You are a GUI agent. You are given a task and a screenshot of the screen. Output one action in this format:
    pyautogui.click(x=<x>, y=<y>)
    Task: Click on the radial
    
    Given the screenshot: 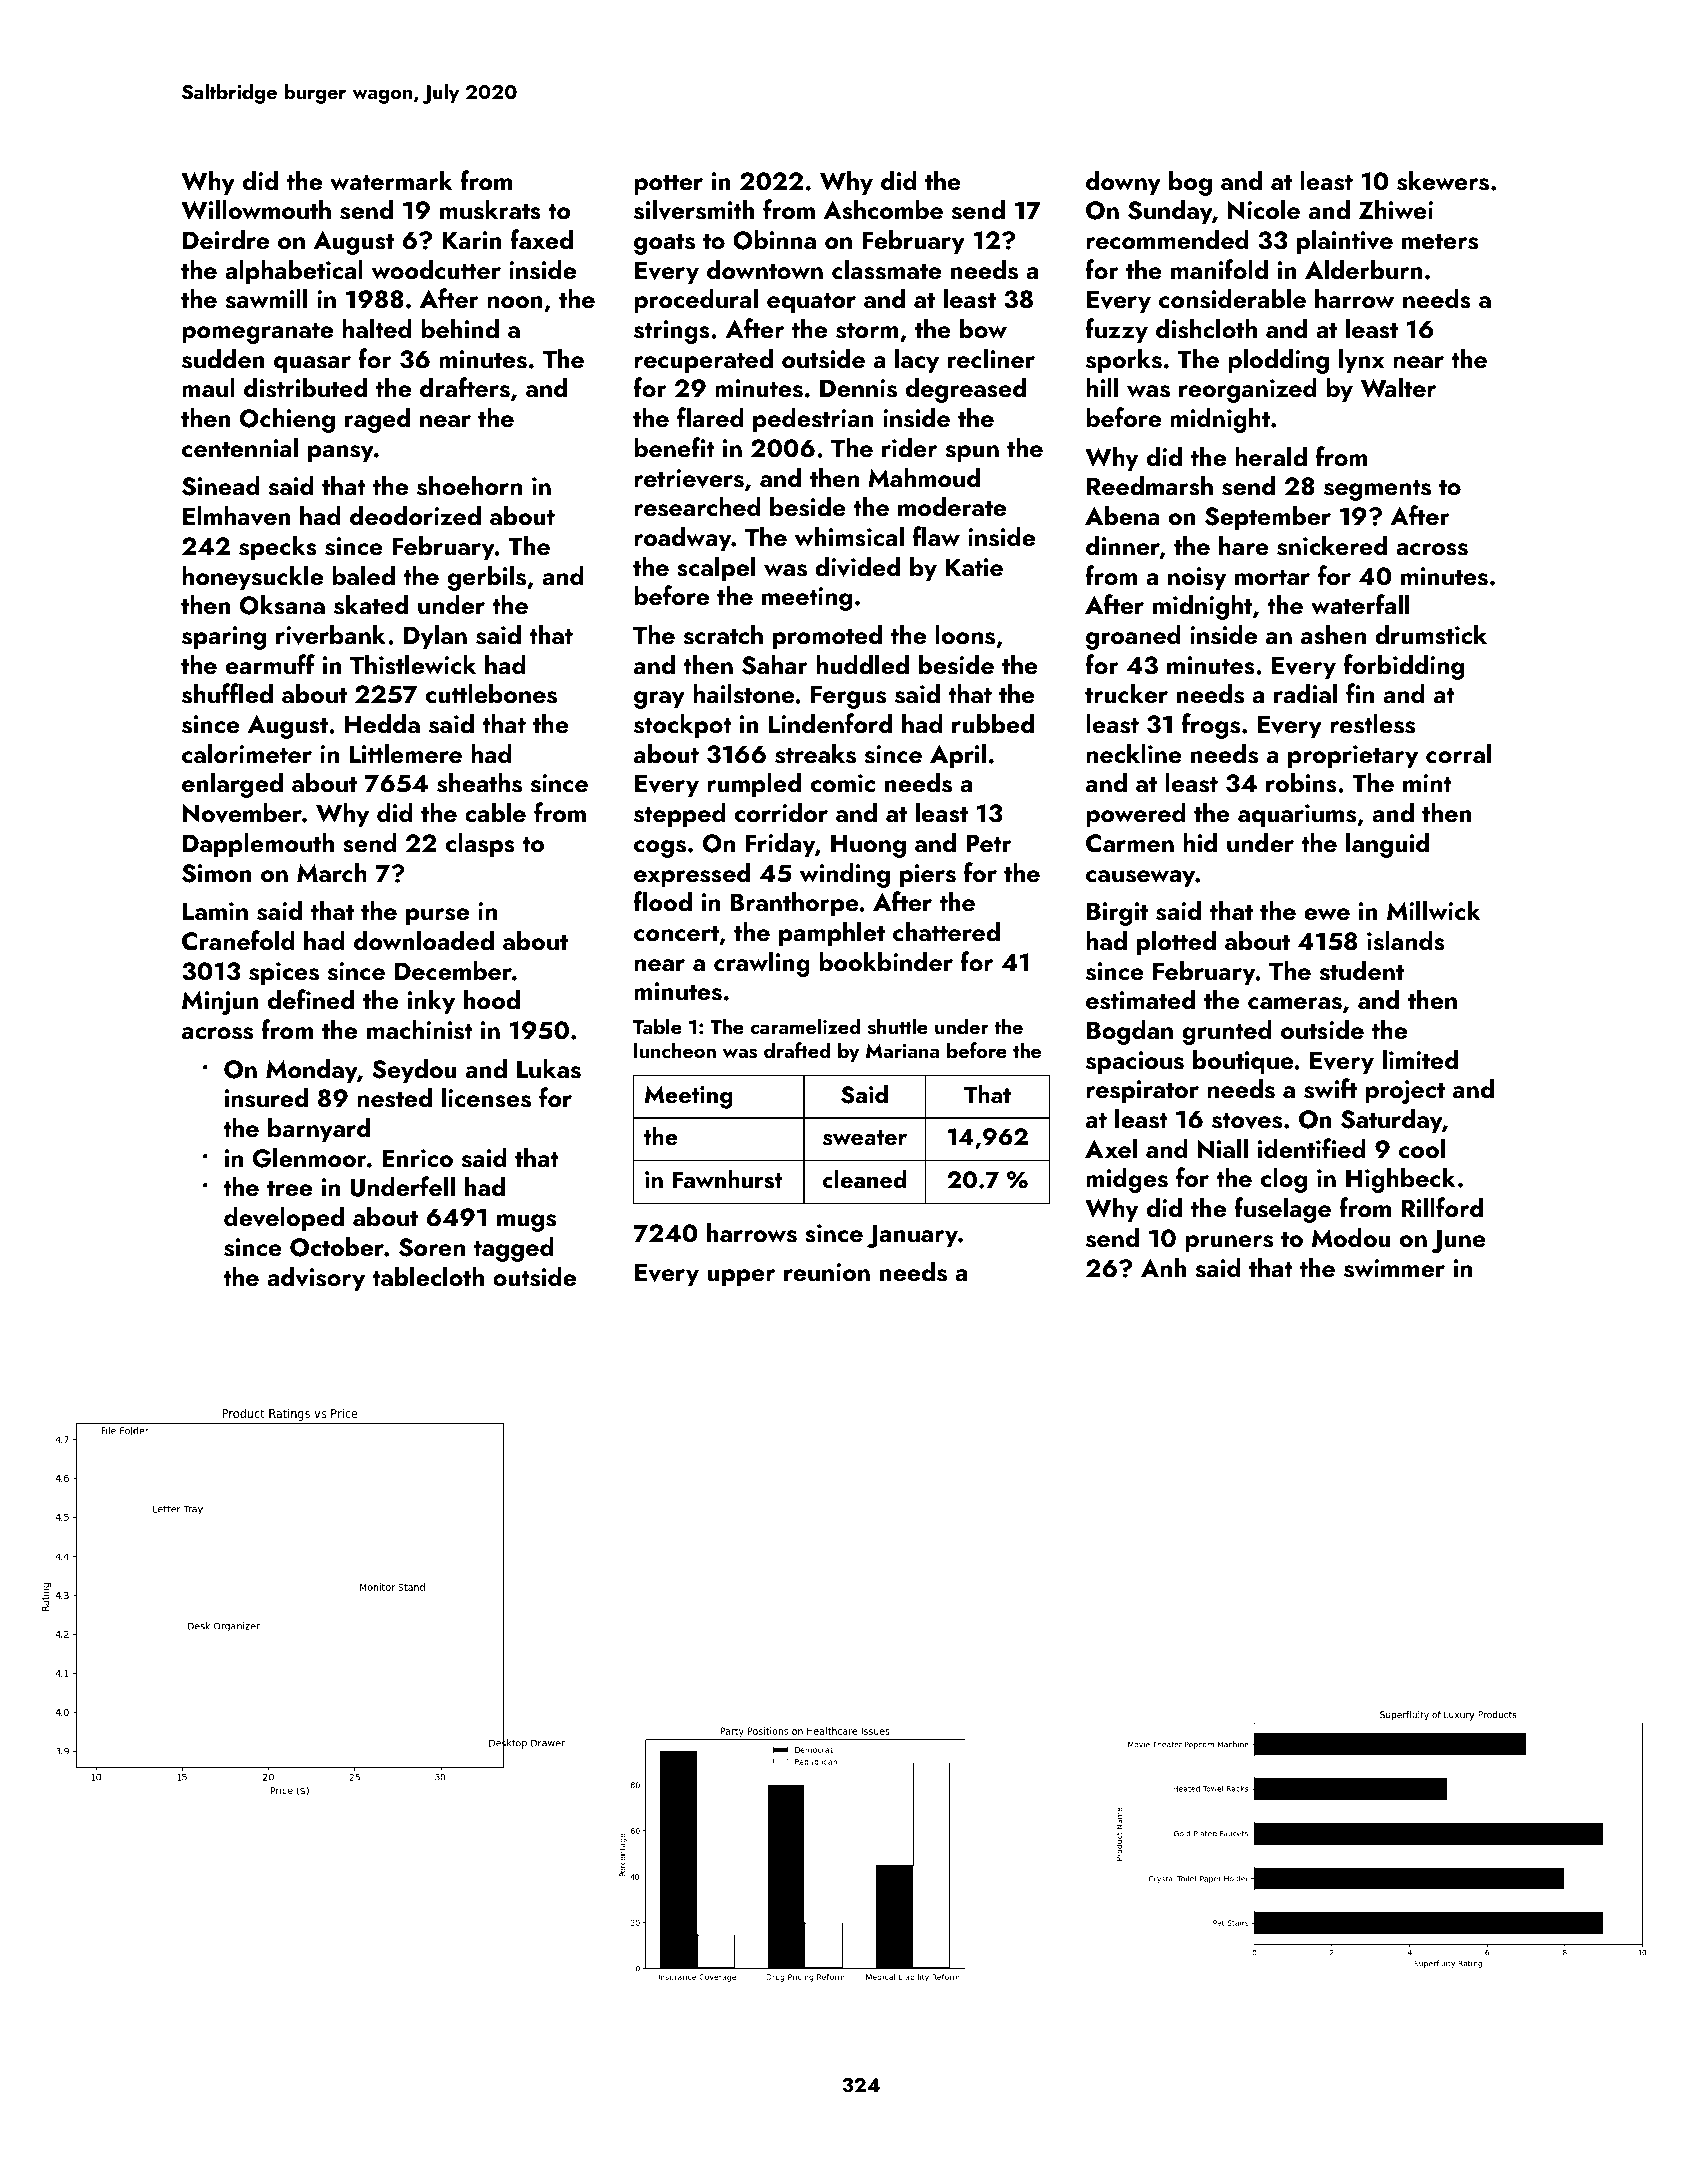 What is the action you would take?
    pyautogui.click(x=1305, y=693)
